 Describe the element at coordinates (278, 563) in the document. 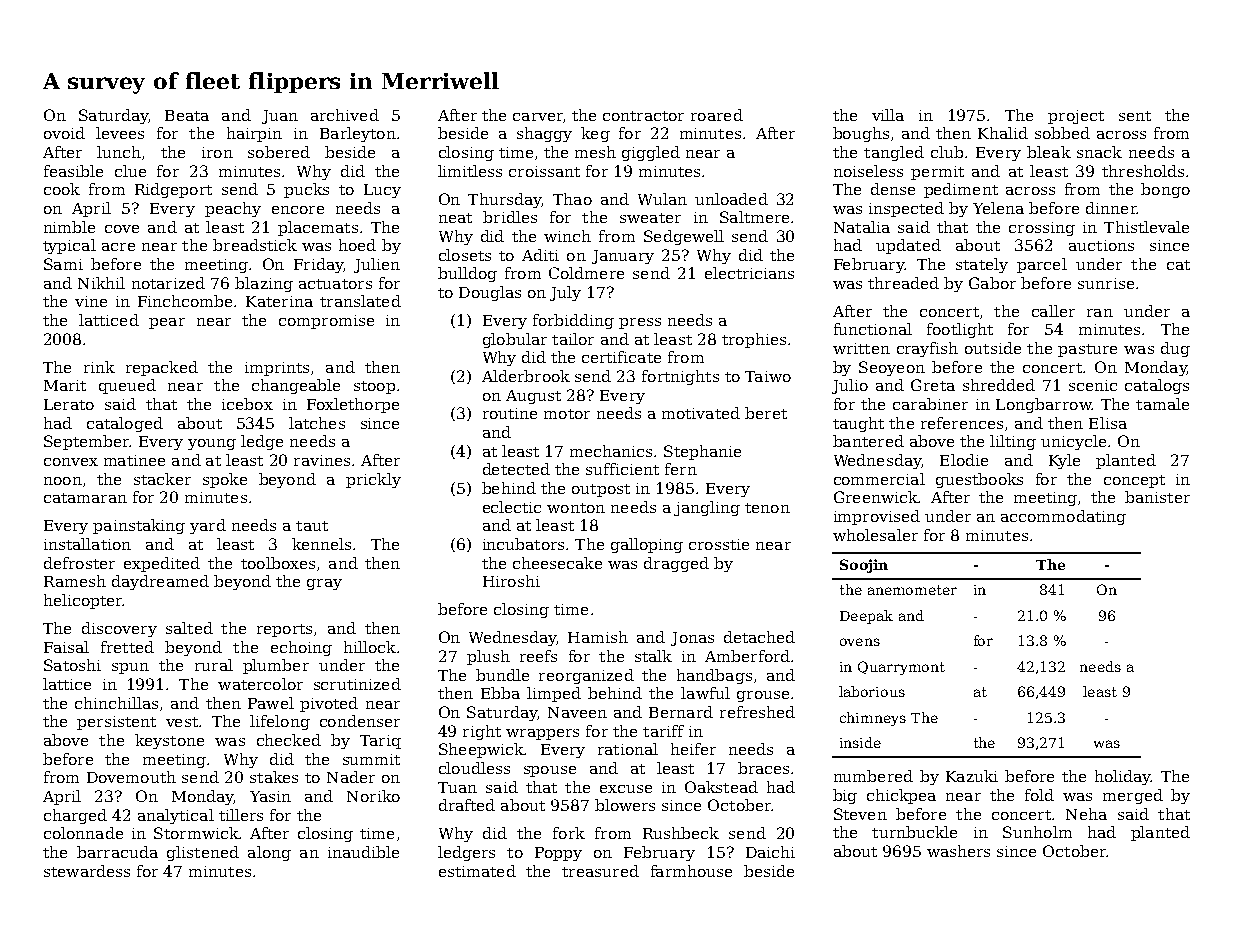

I see `toolboxes` at that location.
